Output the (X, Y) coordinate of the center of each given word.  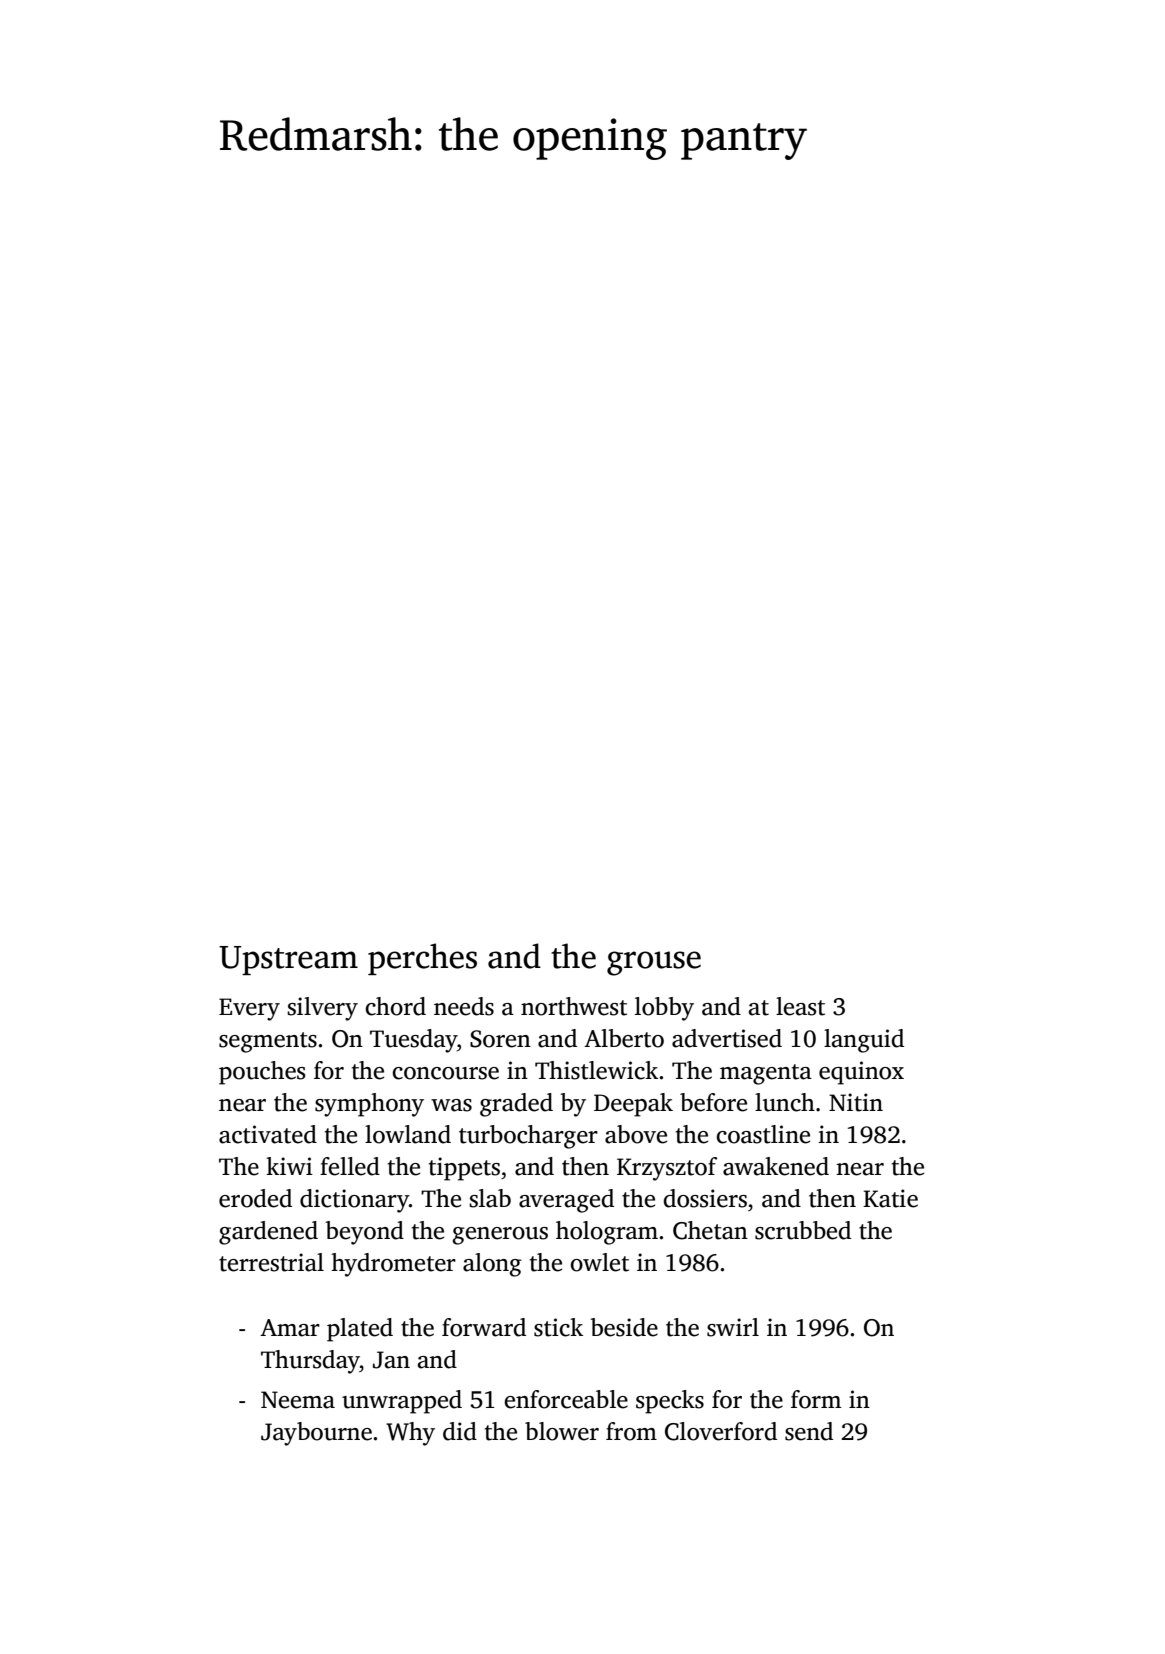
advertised (727, 1038)
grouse (654, 963)
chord (395, 1006)
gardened (268, 1233)
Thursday (310, 1362)
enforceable (566, 1399)
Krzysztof (667, 1169)
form (816, 1399)
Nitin (856, 1102)
